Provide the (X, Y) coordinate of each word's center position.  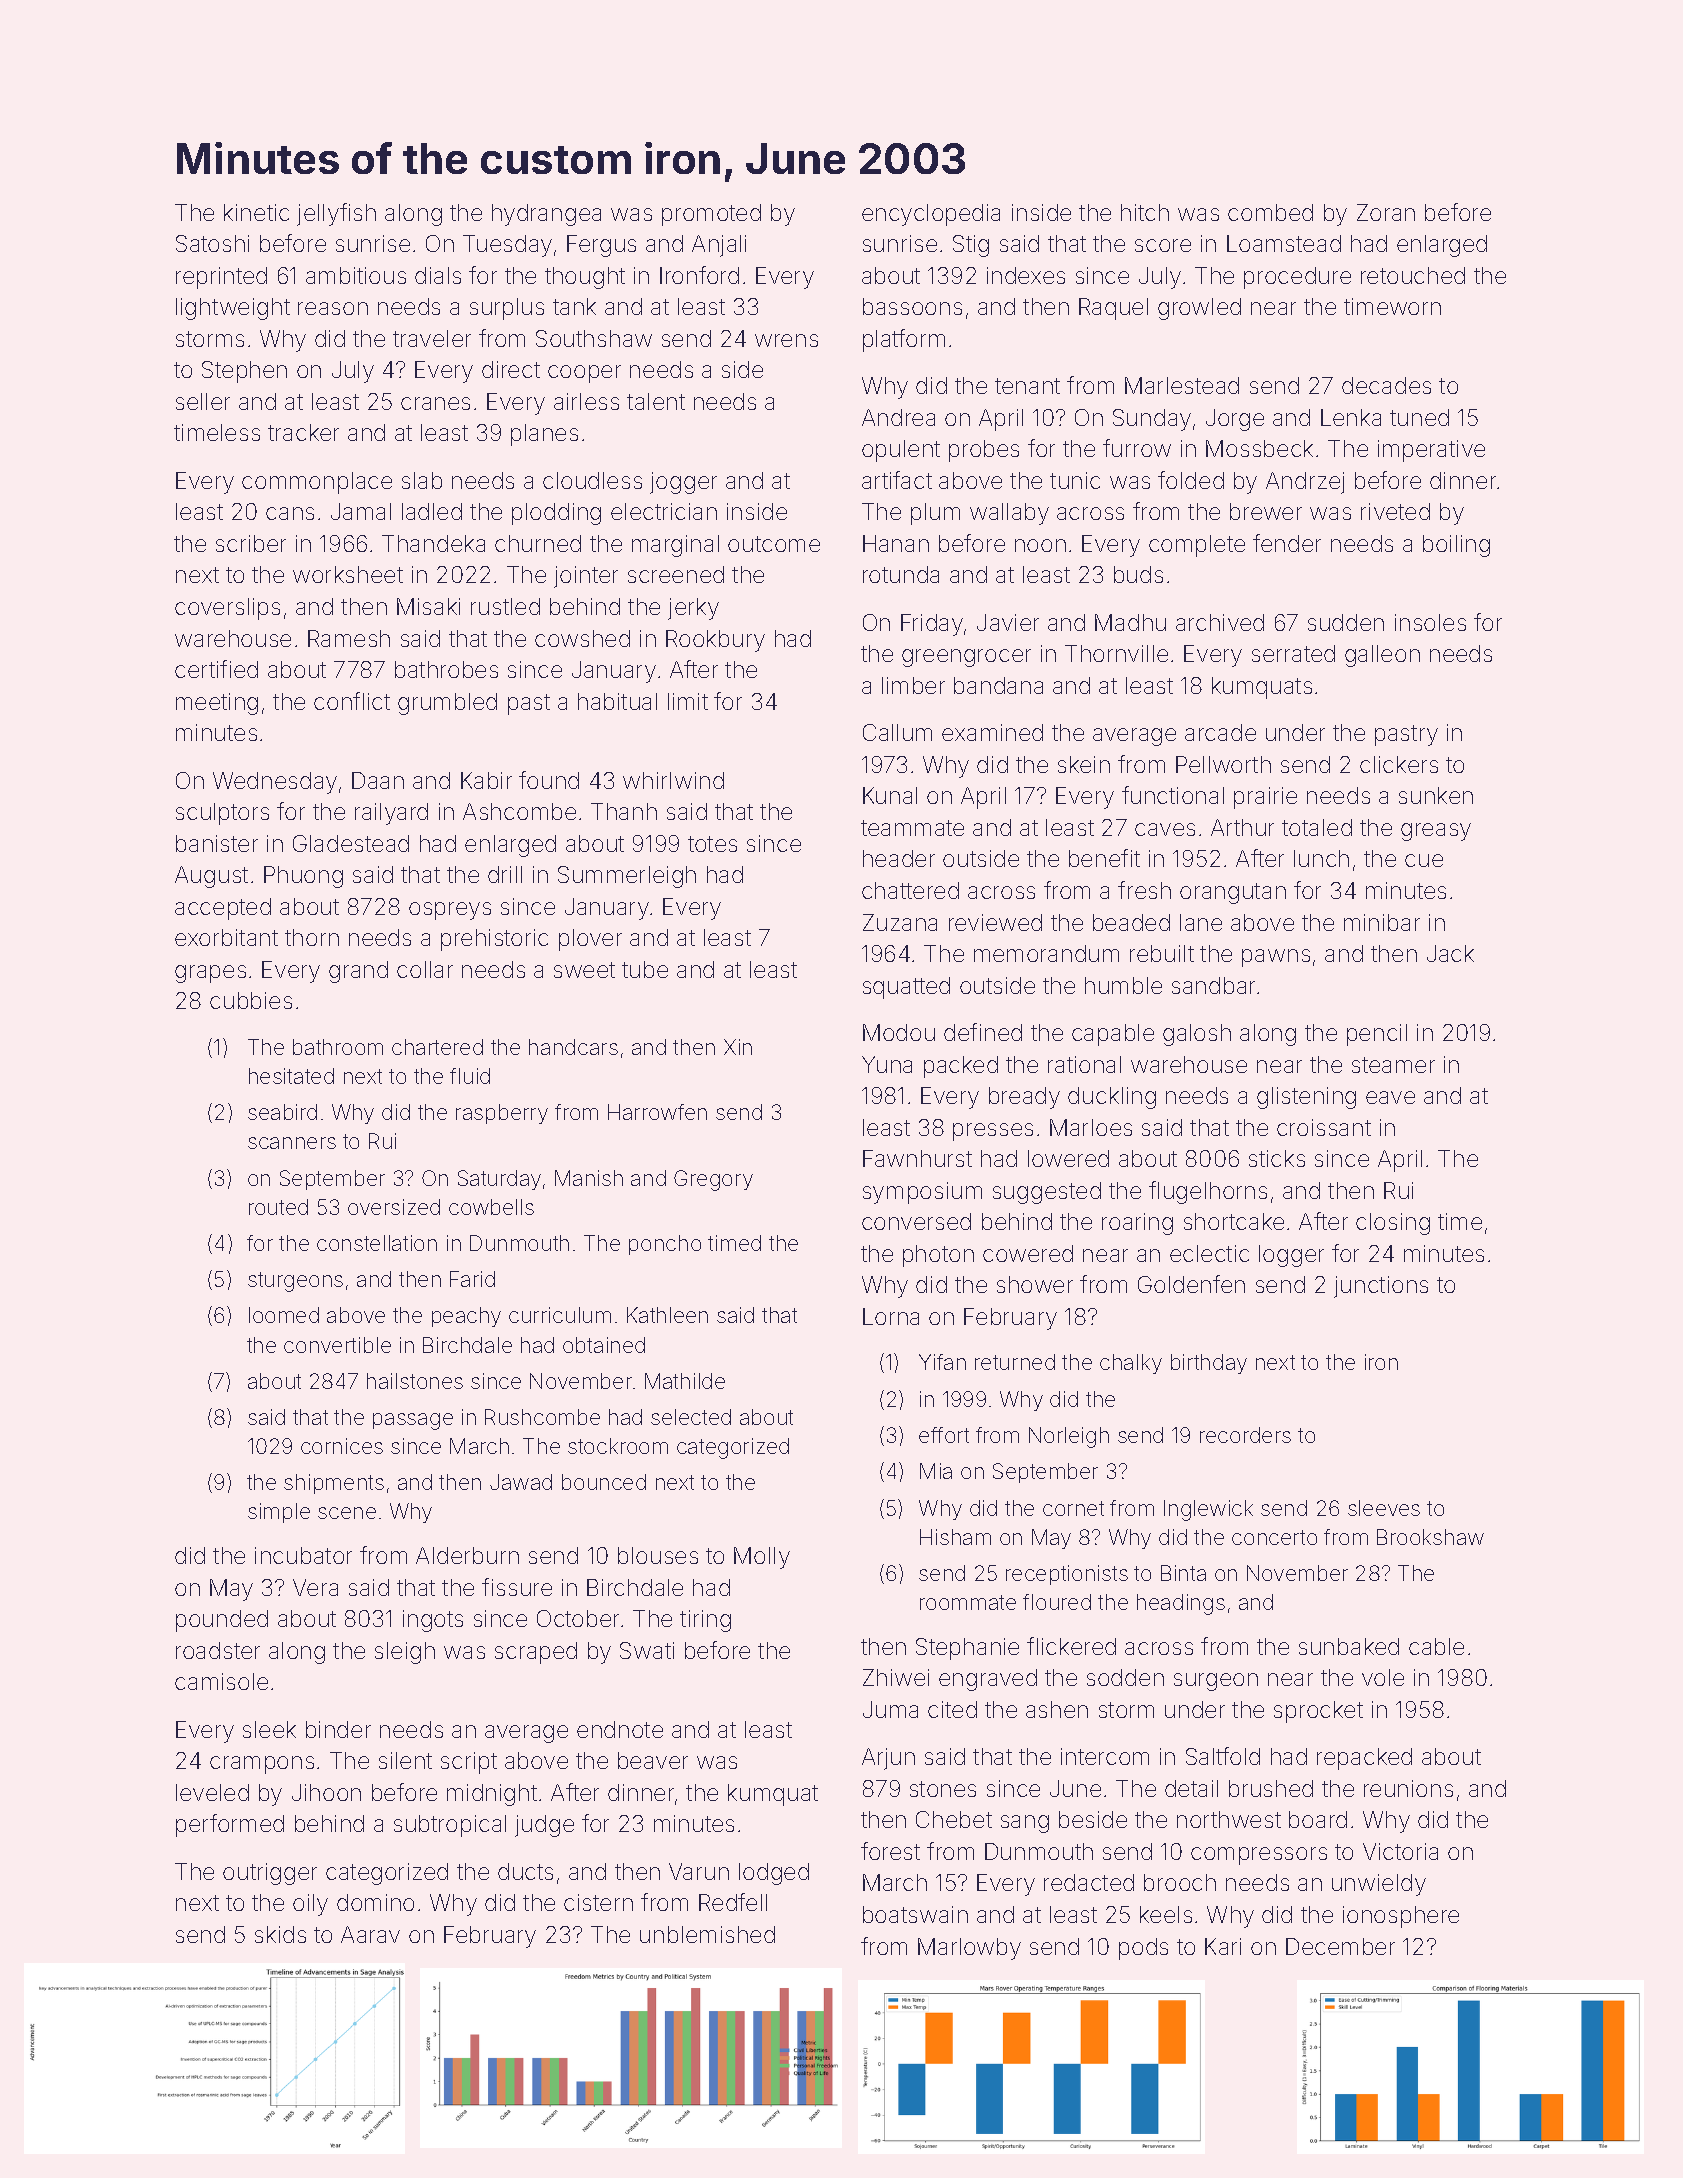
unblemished (707, 1934)
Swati (647, 1650)
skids (280, 1934)
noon (1040, 545)
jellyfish (336, 214)
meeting (217, 704)
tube (645, 969)
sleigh (405, 1653)
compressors (1259, 1856)
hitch (1145, 212)
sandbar (1213, 985)
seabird (282, 1112)
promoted (711, 215)
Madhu (1130, 622)
